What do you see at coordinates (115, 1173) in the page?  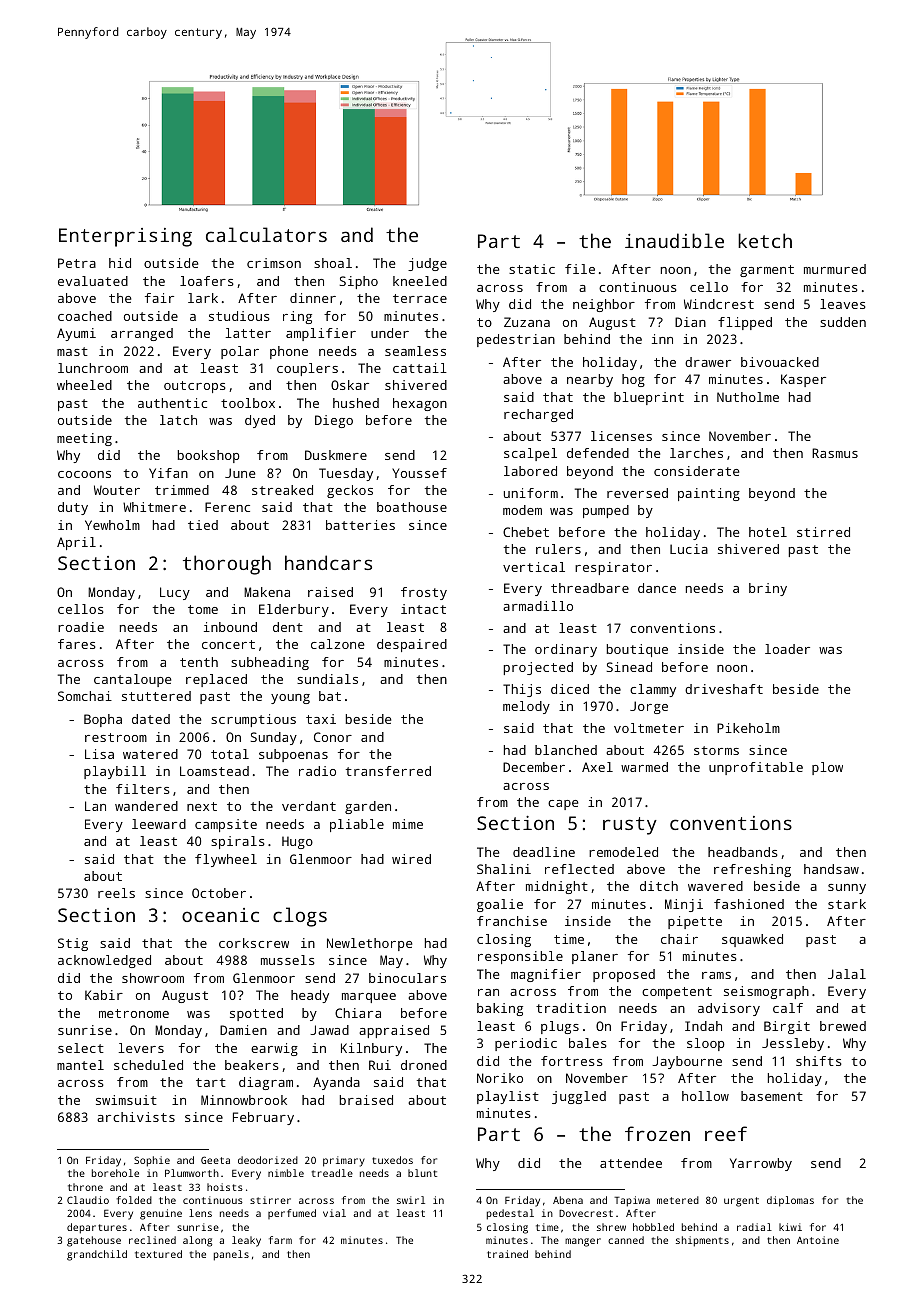 I see `borehole` at bounding box center [115, 1173].
